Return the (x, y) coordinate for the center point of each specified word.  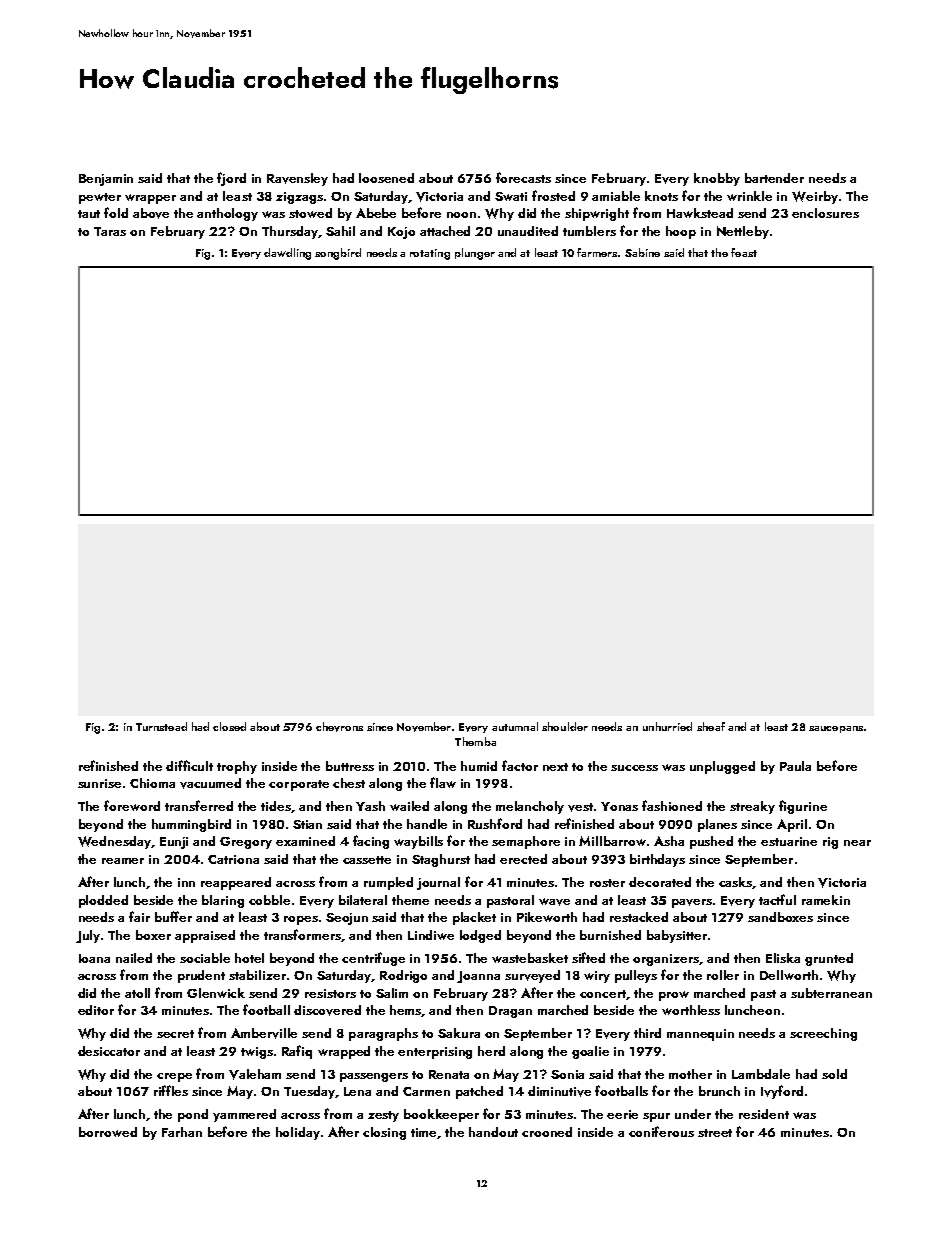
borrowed (108, 1132)
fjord (231, 179)
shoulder (565, 726)
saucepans (836, 729)
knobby (717, 179)
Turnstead (161, 726)
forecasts (523, 177)
